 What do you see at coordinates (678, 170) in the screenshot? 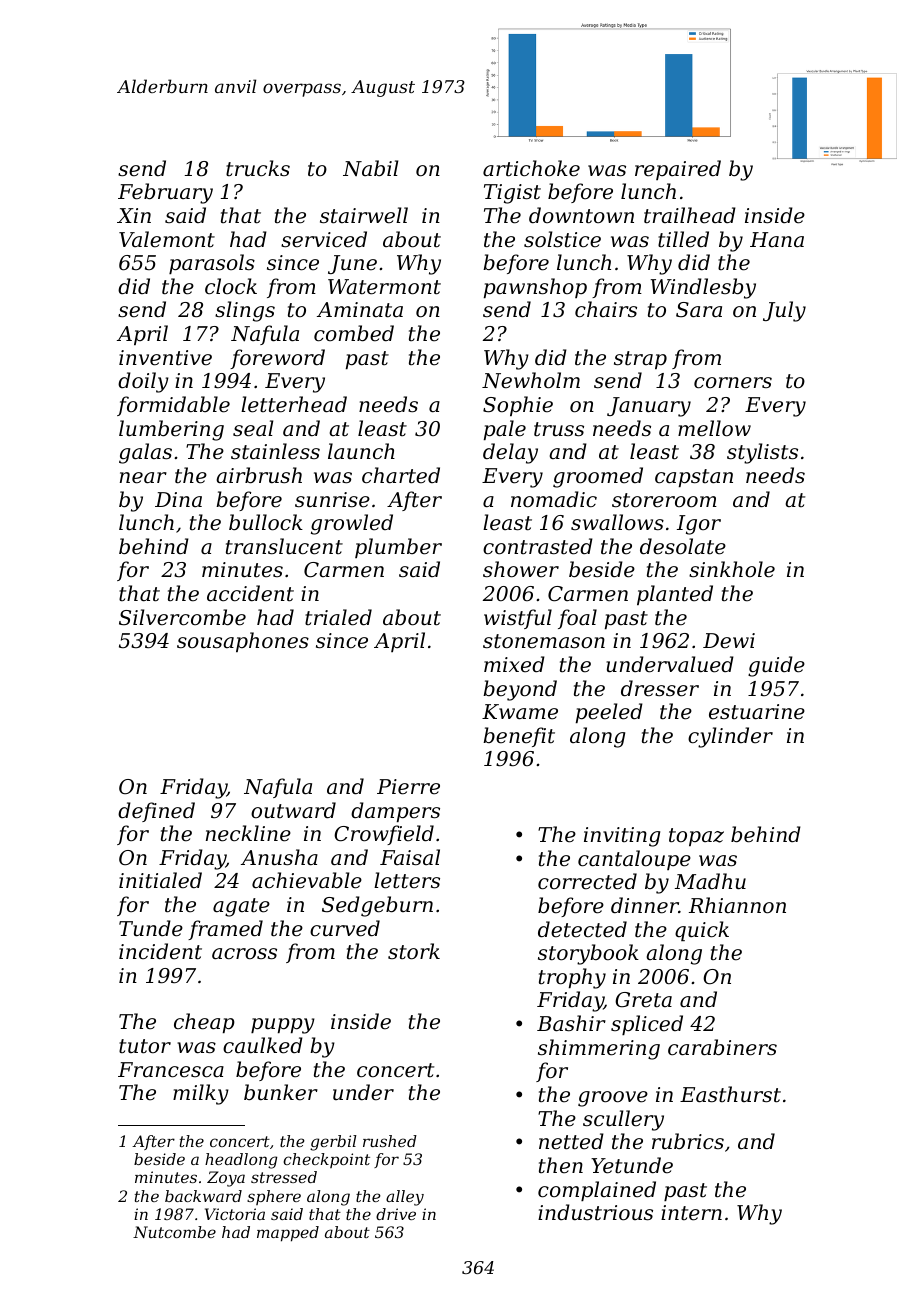
I see `repaired` at bounding box center [678, 170].
